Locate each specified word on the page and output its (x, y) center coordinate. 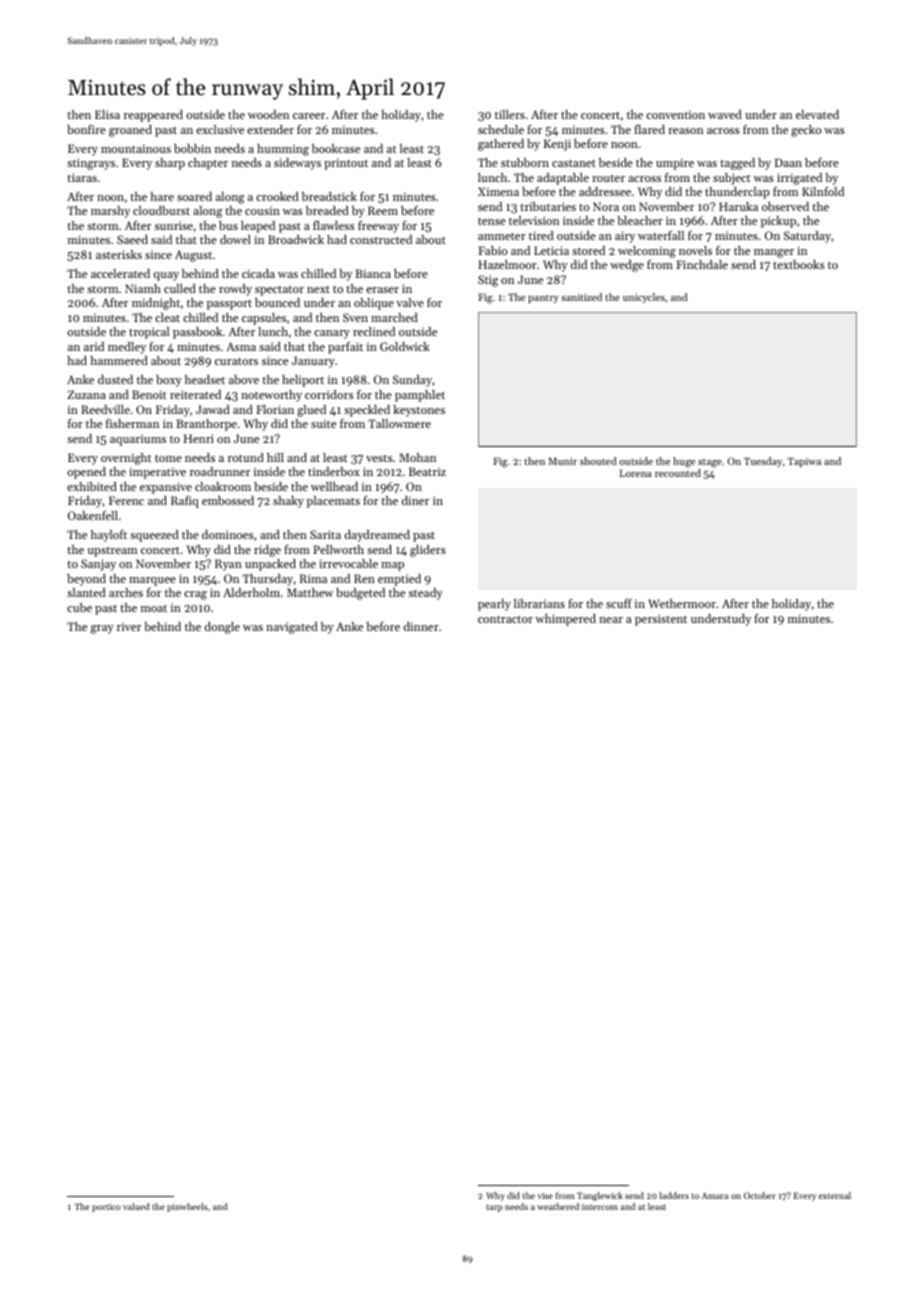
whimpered (565, 620)
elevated (817, 114)
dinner (421, 626)
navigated (292, 628)
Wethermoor (682, 603)
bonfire (86, 129)
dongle (222, 628)
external (835, 1195)
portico (106, 1207)
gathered (501, 145)
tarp (494, 1208)
